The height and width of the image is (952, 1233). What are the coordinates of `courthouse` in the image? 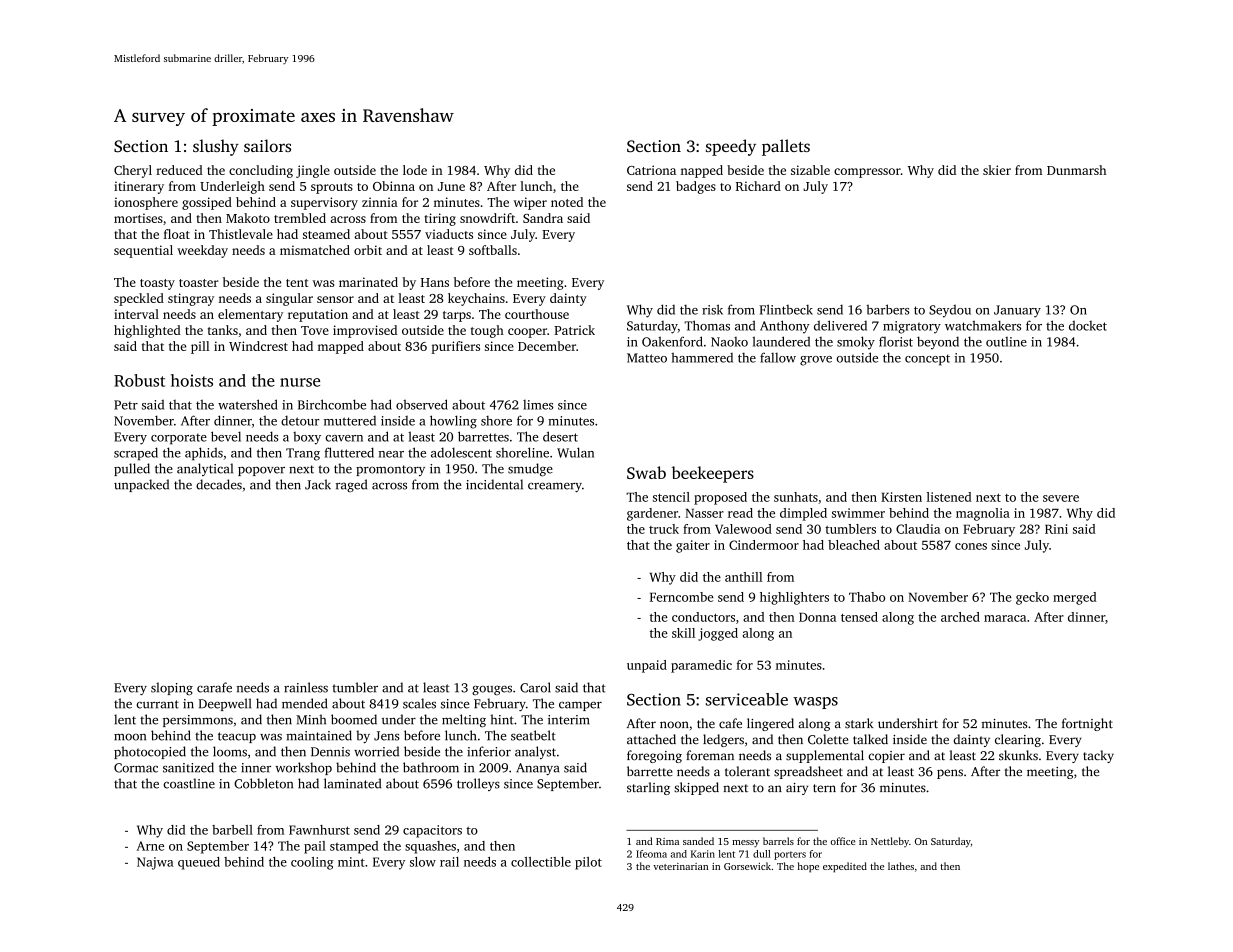 It's located at (537, 314).
